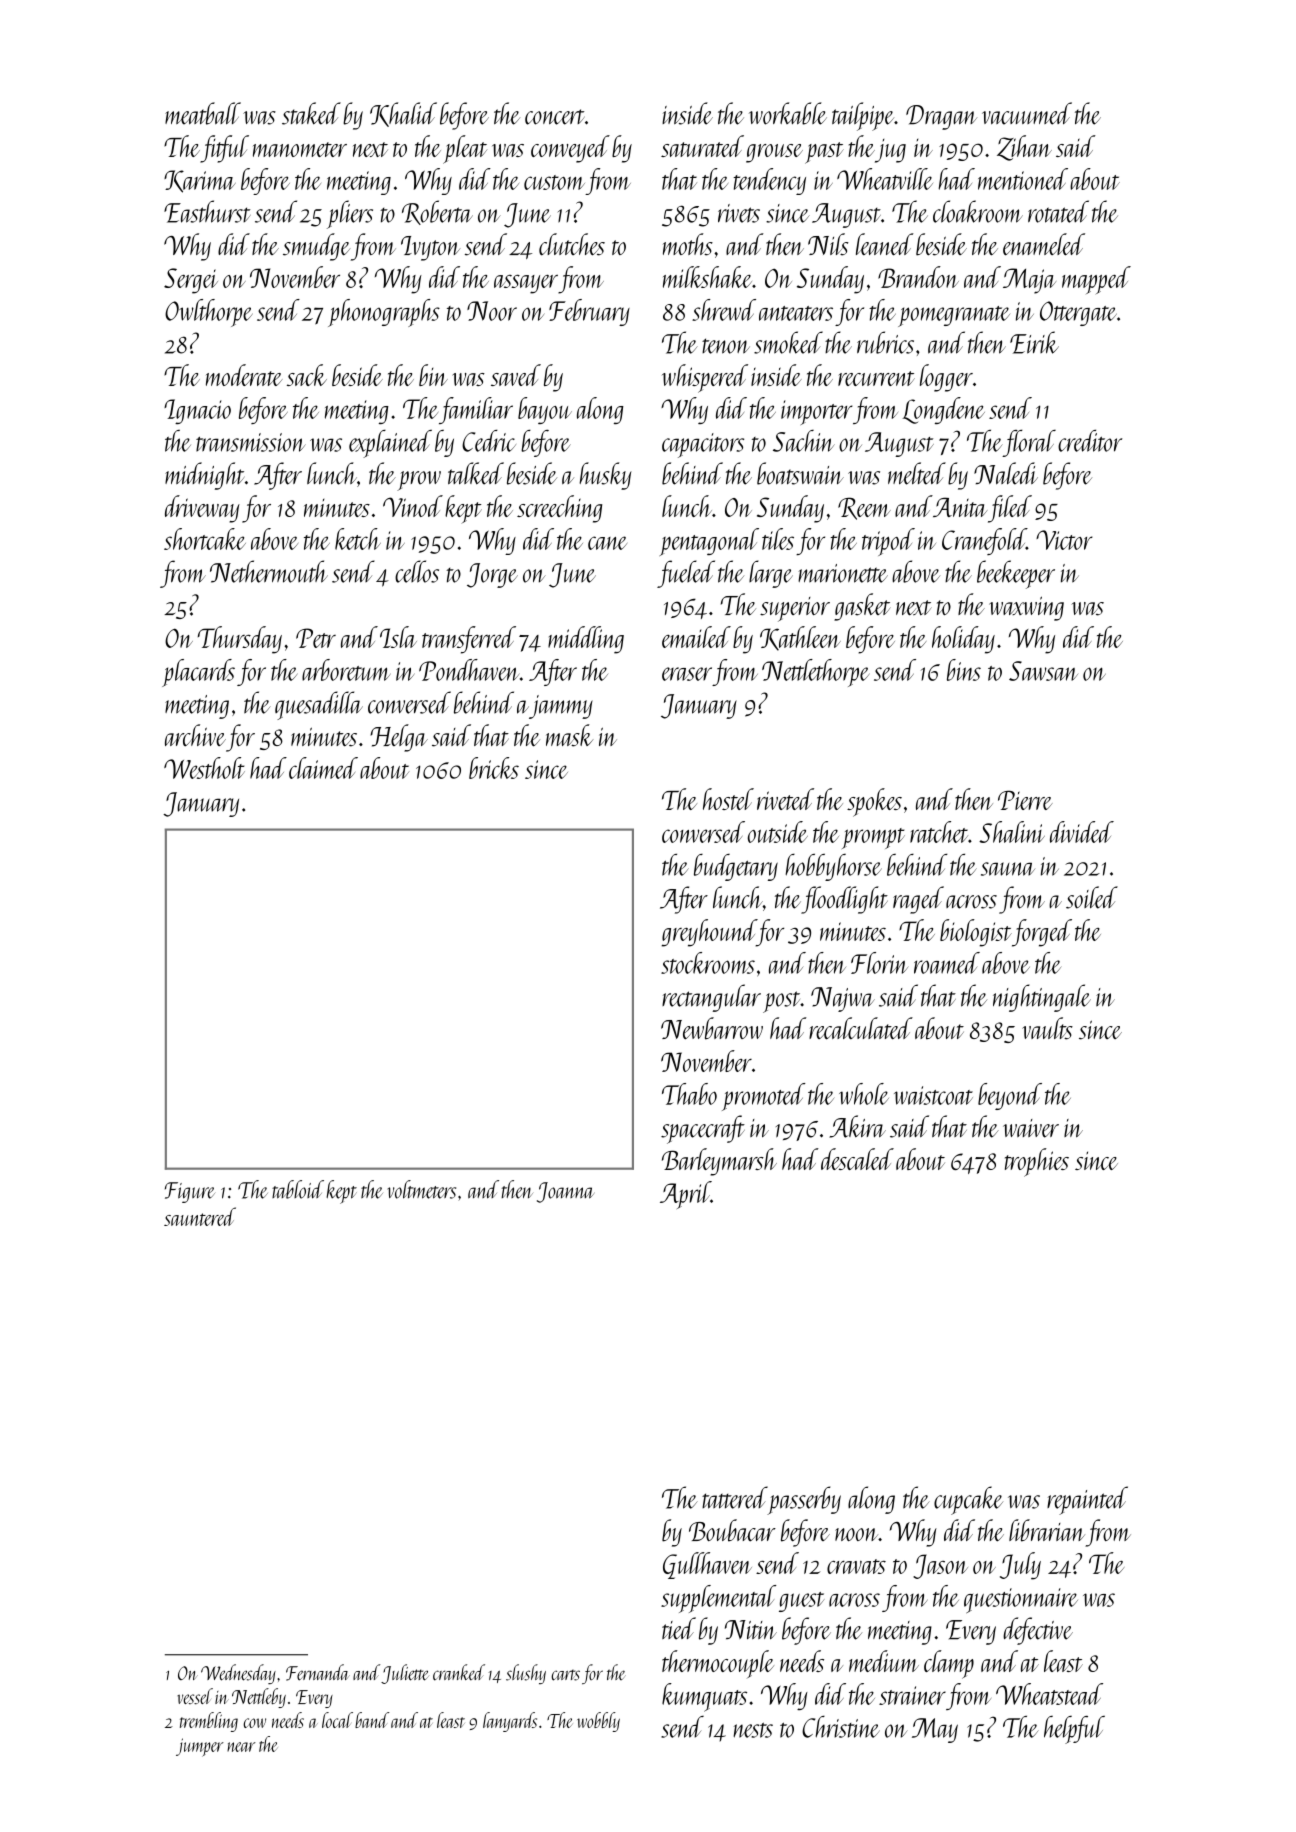 The width and height of the image is (1296, 1832). Describe the element at coordinates (358, 539) in the image. I see `ketch` at that location.
